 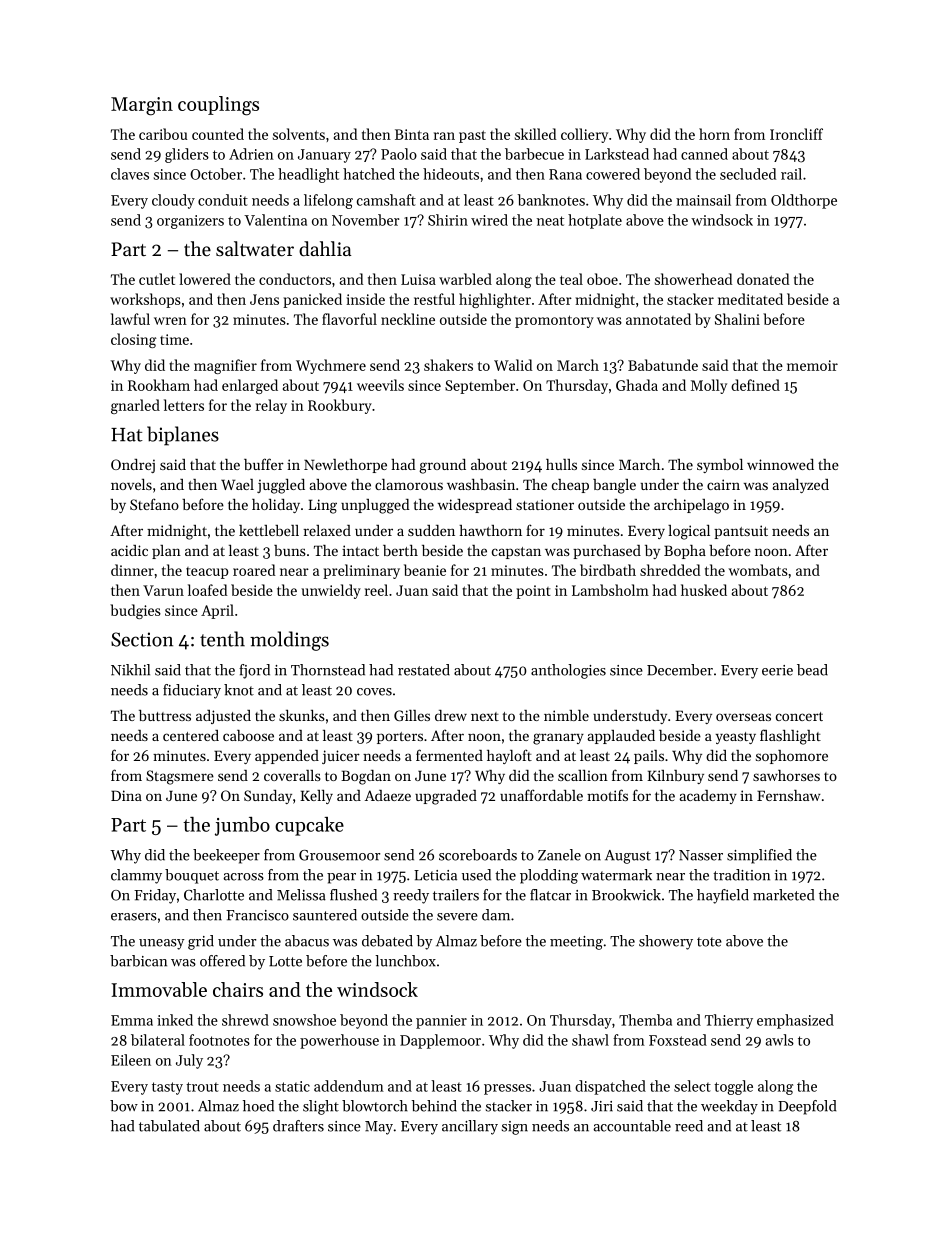 I want to click on donated, so click(x=763, y=279).
